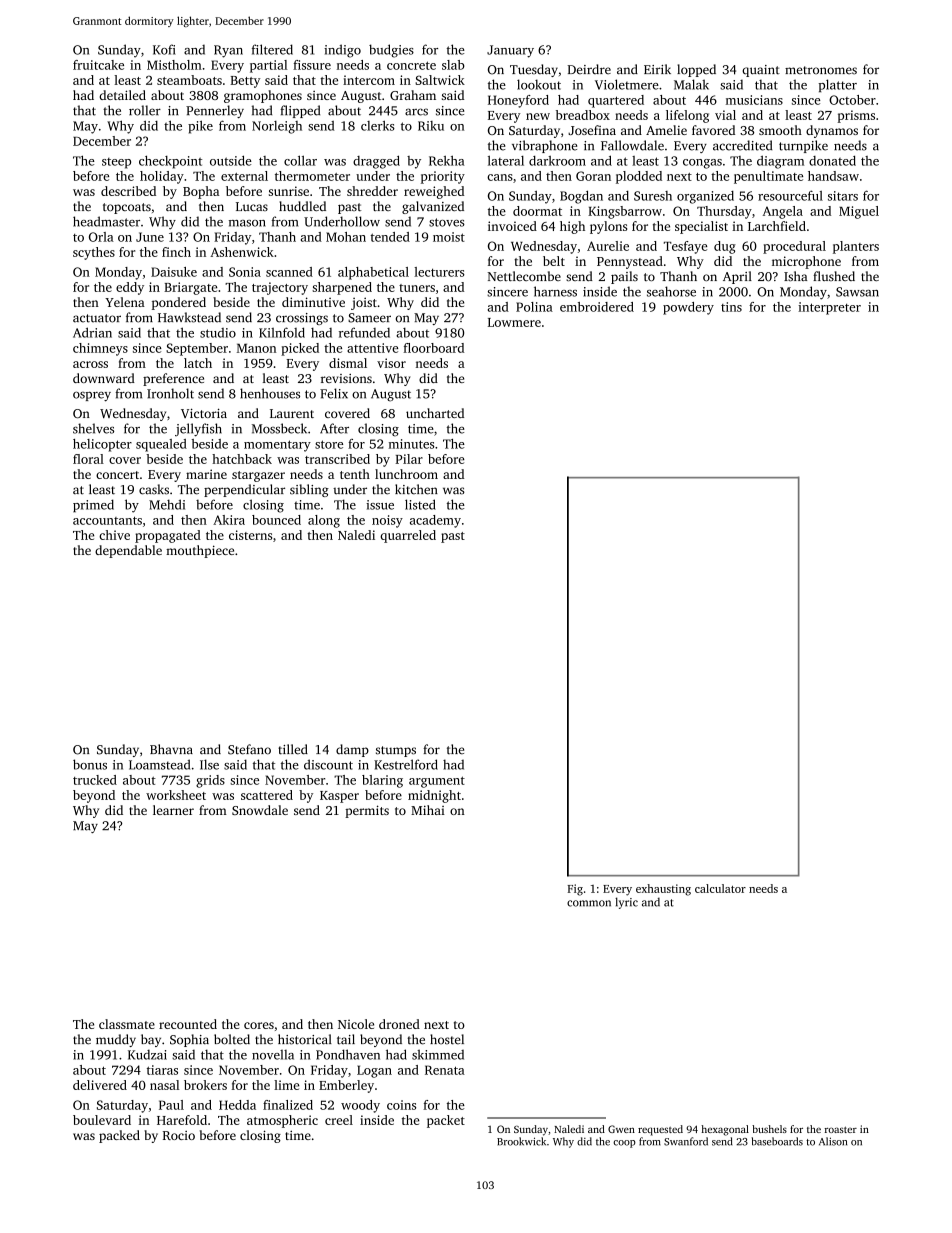  I want to click on hostel, so click(447, 1039).
